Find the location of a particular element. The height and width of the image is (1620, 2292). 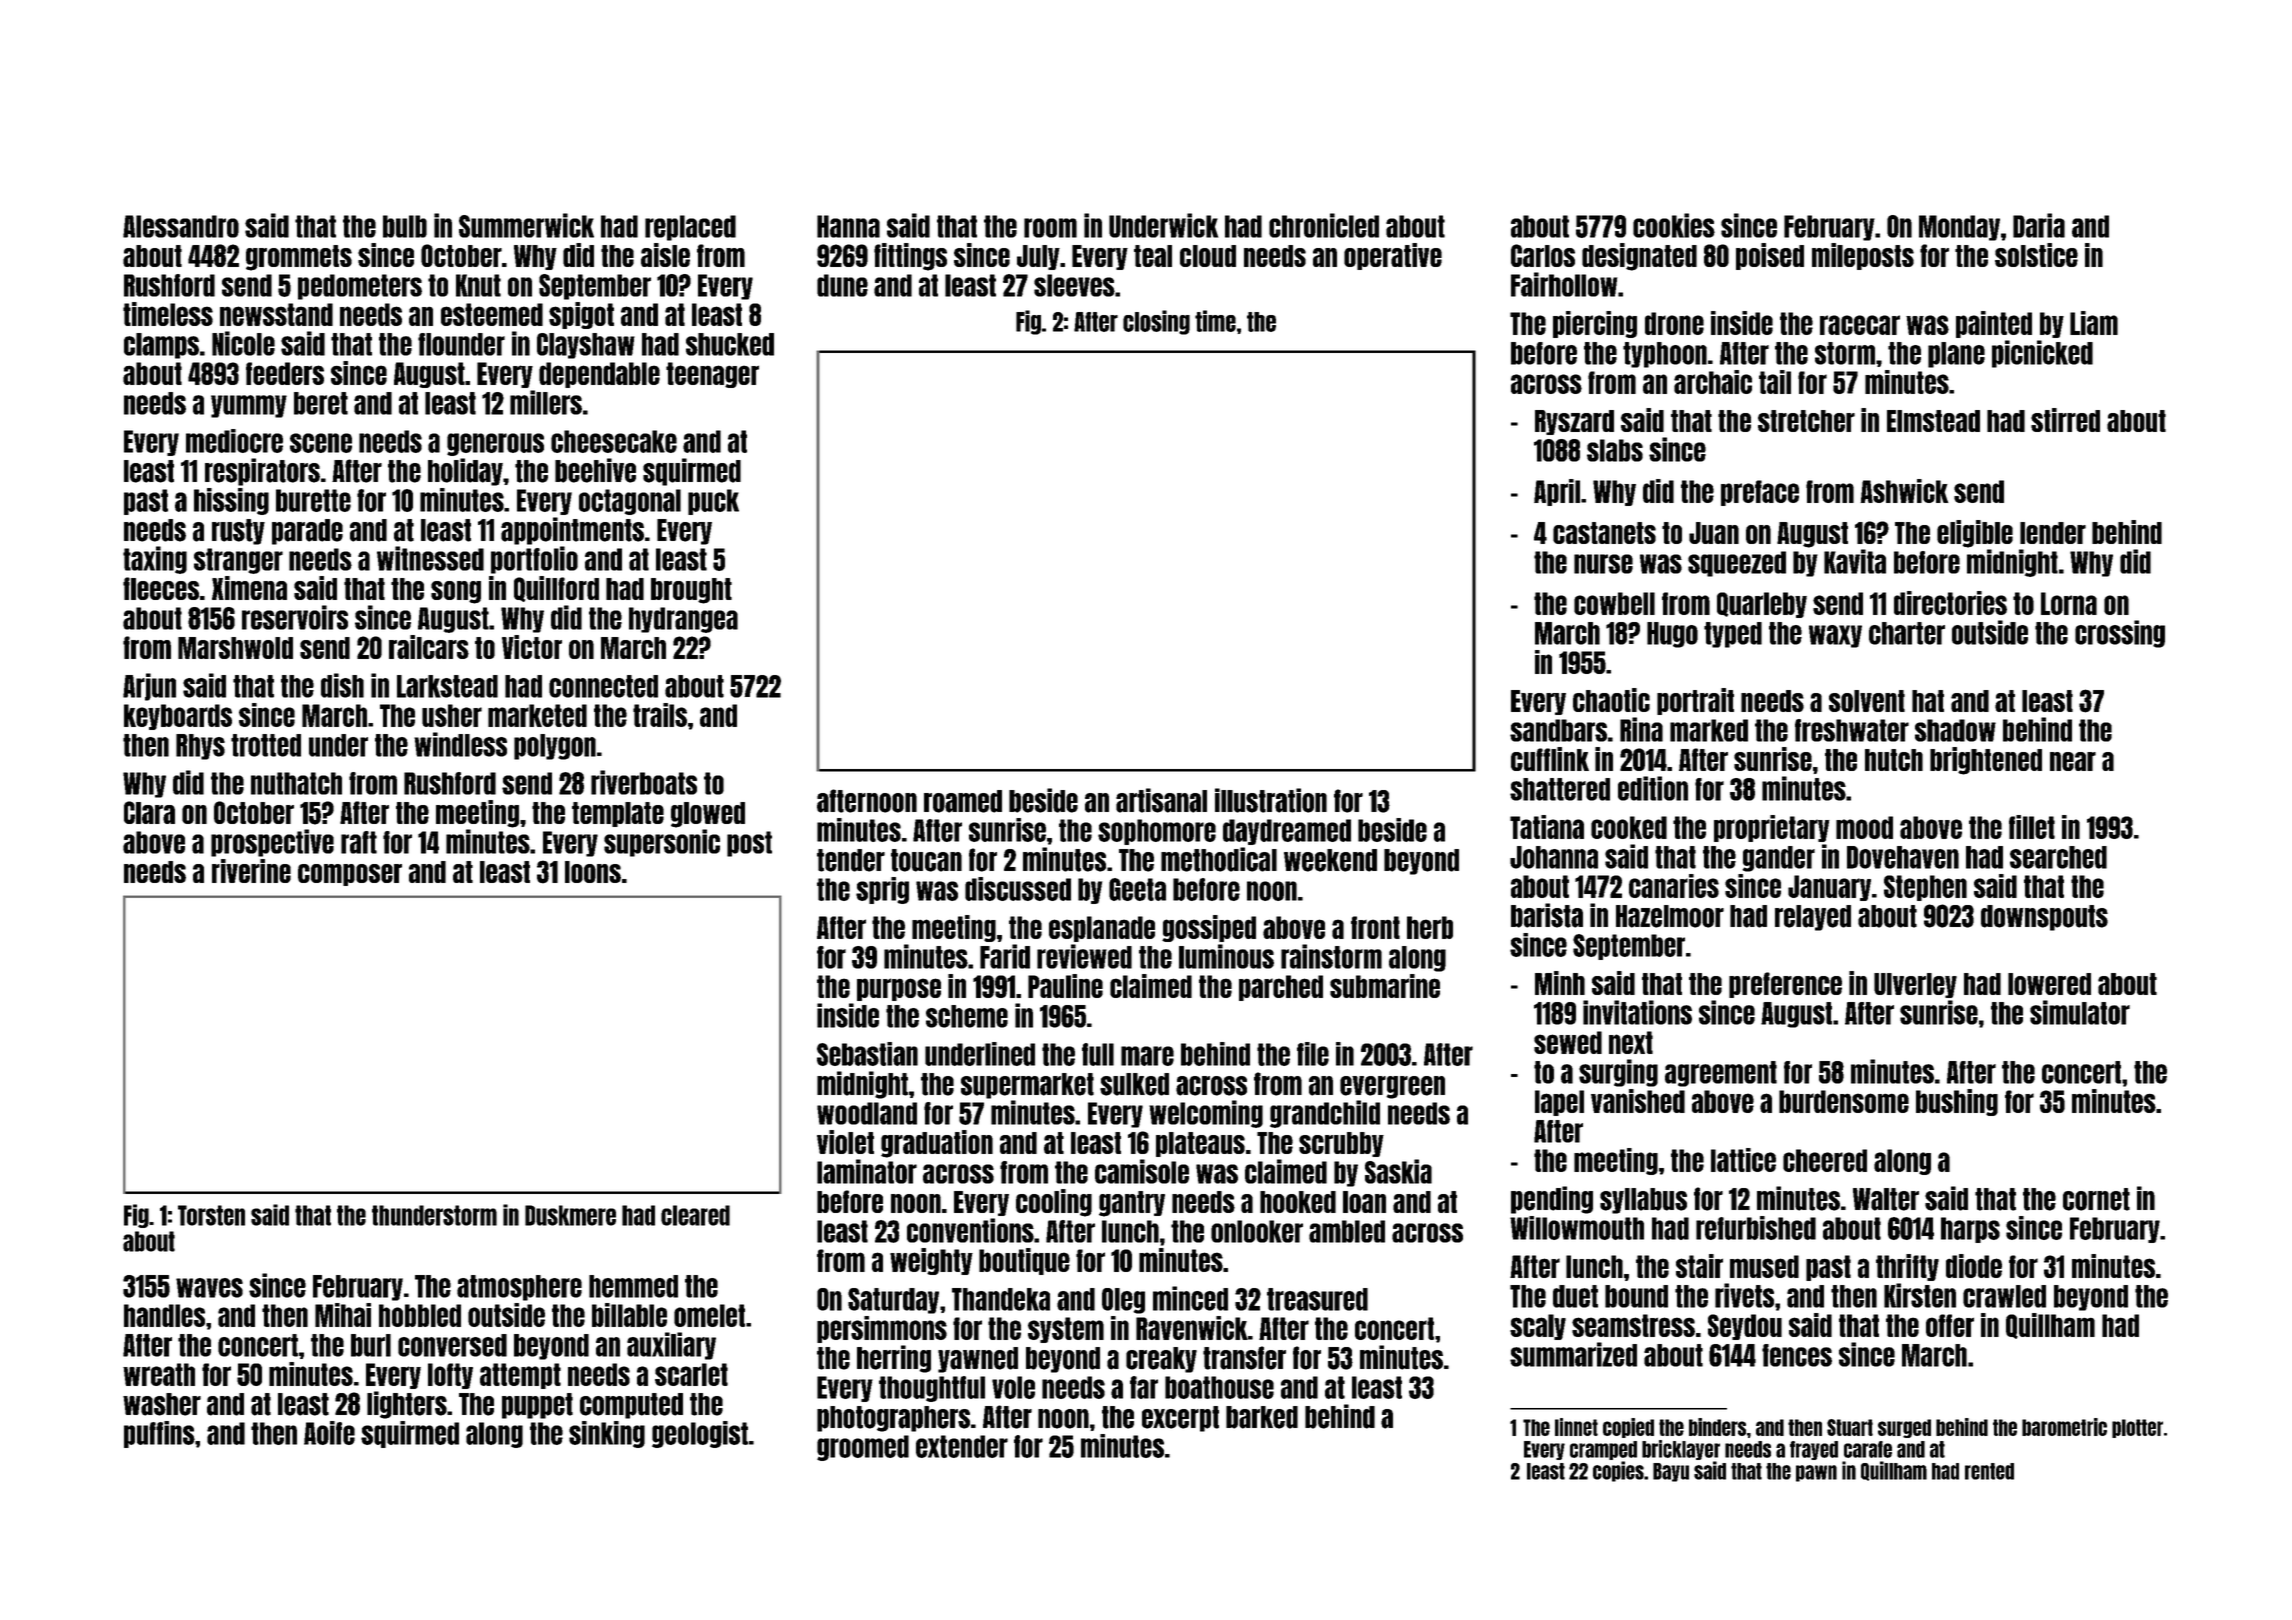

bushing is located at coordinates (1957, 1102).
